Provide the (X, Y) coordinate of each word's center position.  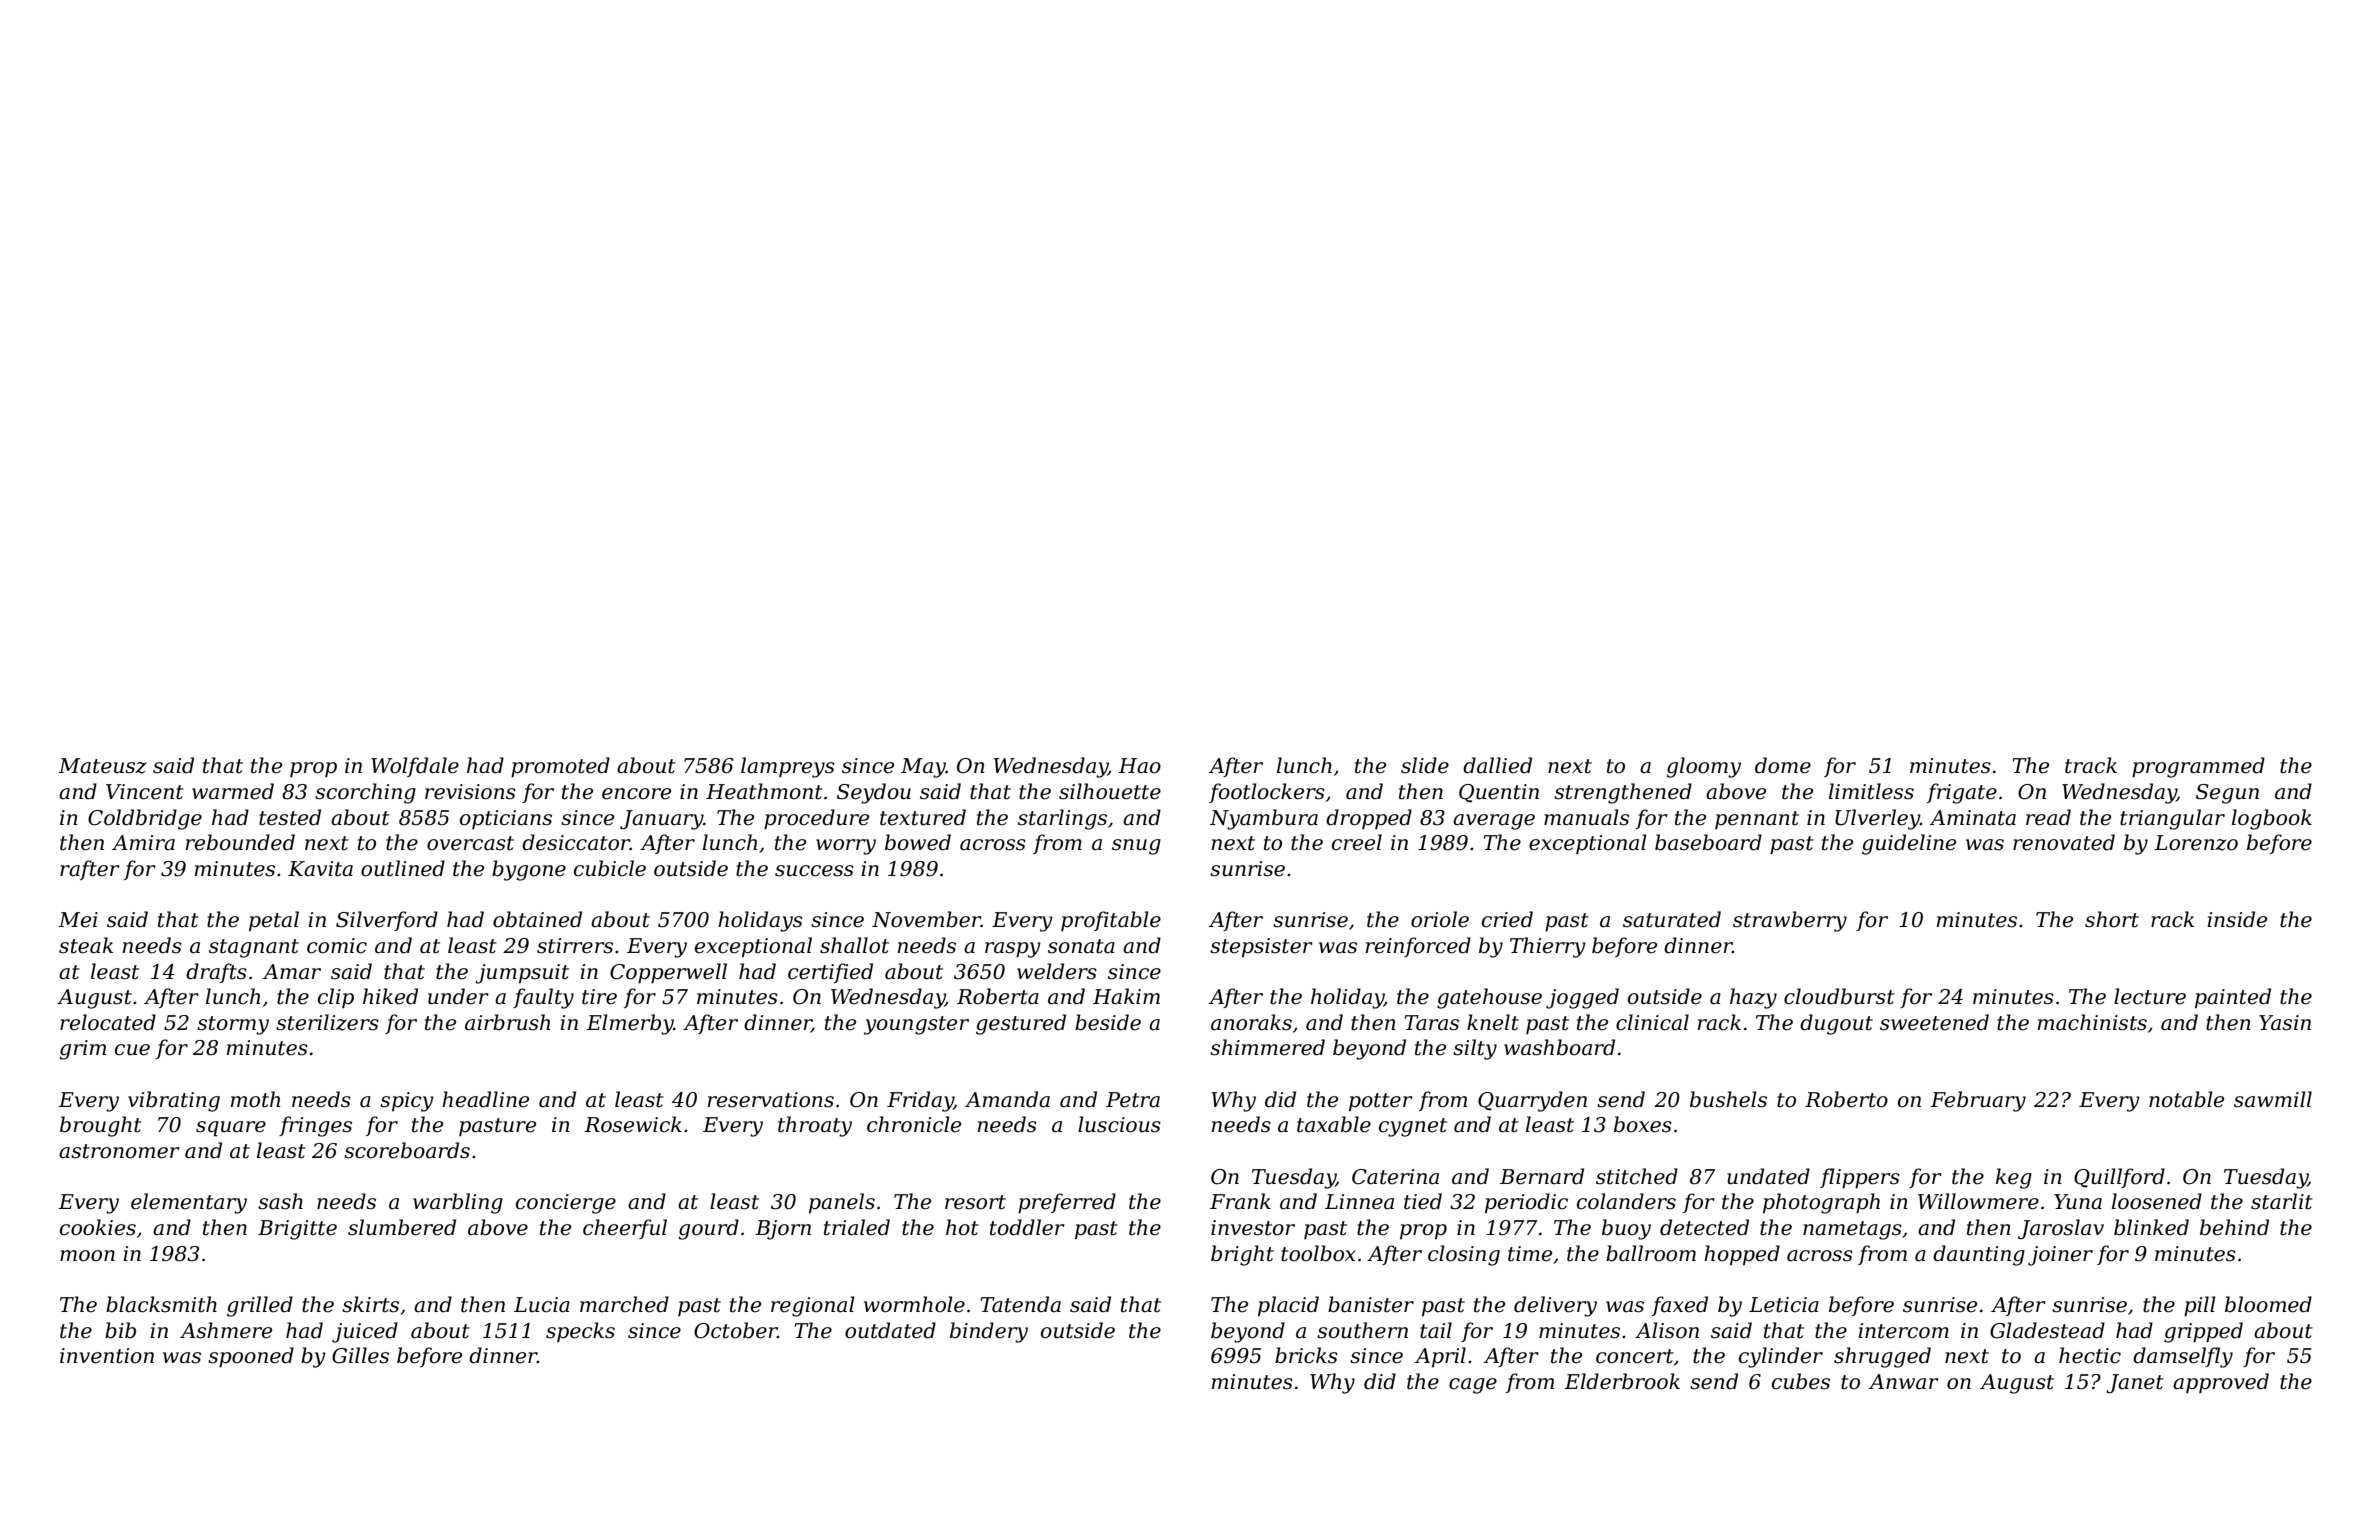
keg (2014, 1178)
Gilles (360, 1355)
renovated (2064, 842)
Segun (2227, 794)
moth (255, 1099)
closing (1464, 1255)
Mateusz (102, 766)
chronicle (914, 1124)
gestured (1021, 1024)
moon (87, 1256)
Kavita (320, 869)
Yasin (2285, 1023)
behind (2234, 1227)
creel (1357, 842)
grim (82, 1050)
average (1494, 822)
